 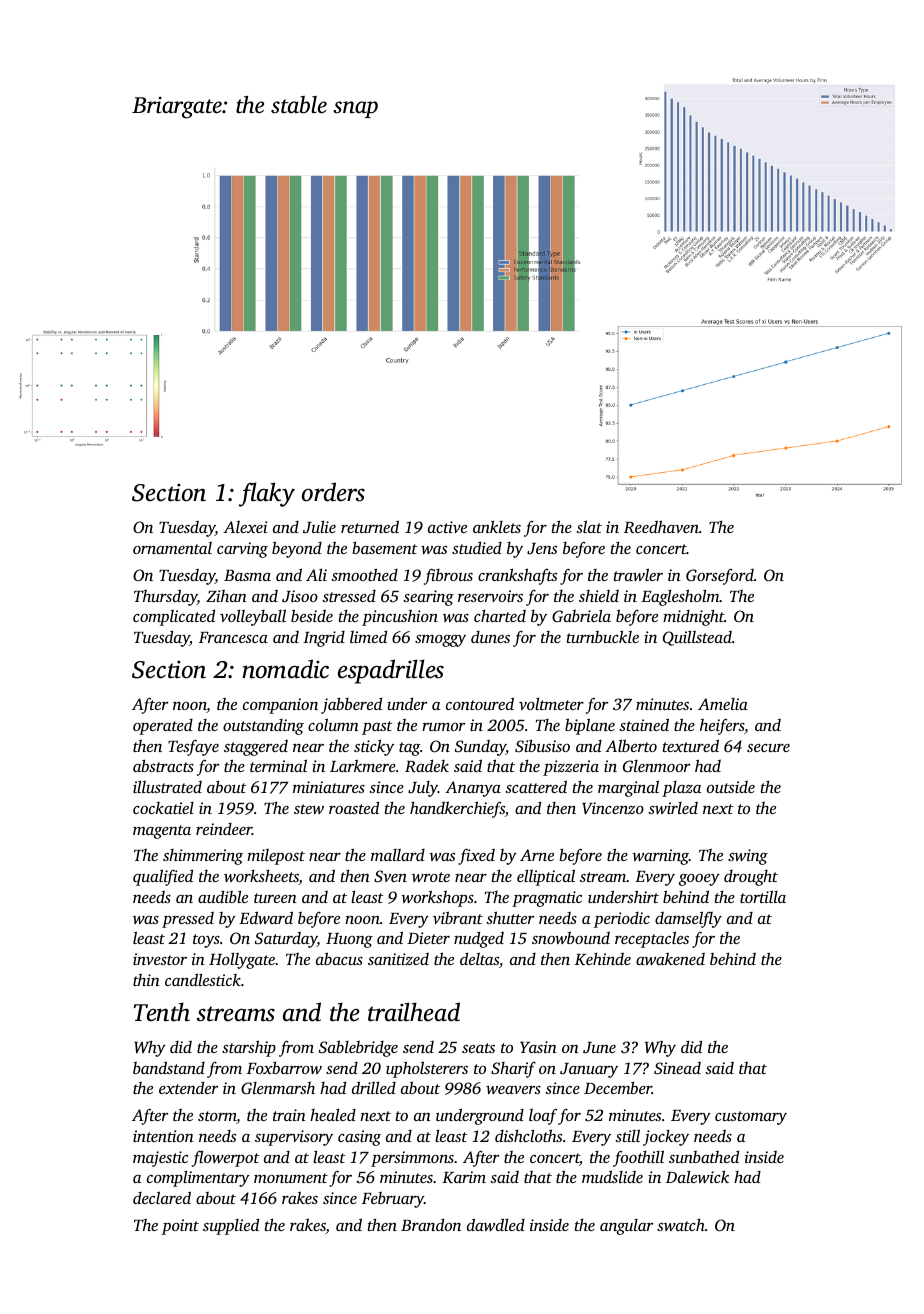 I want to click on investor, so click(x=160, y=959).
